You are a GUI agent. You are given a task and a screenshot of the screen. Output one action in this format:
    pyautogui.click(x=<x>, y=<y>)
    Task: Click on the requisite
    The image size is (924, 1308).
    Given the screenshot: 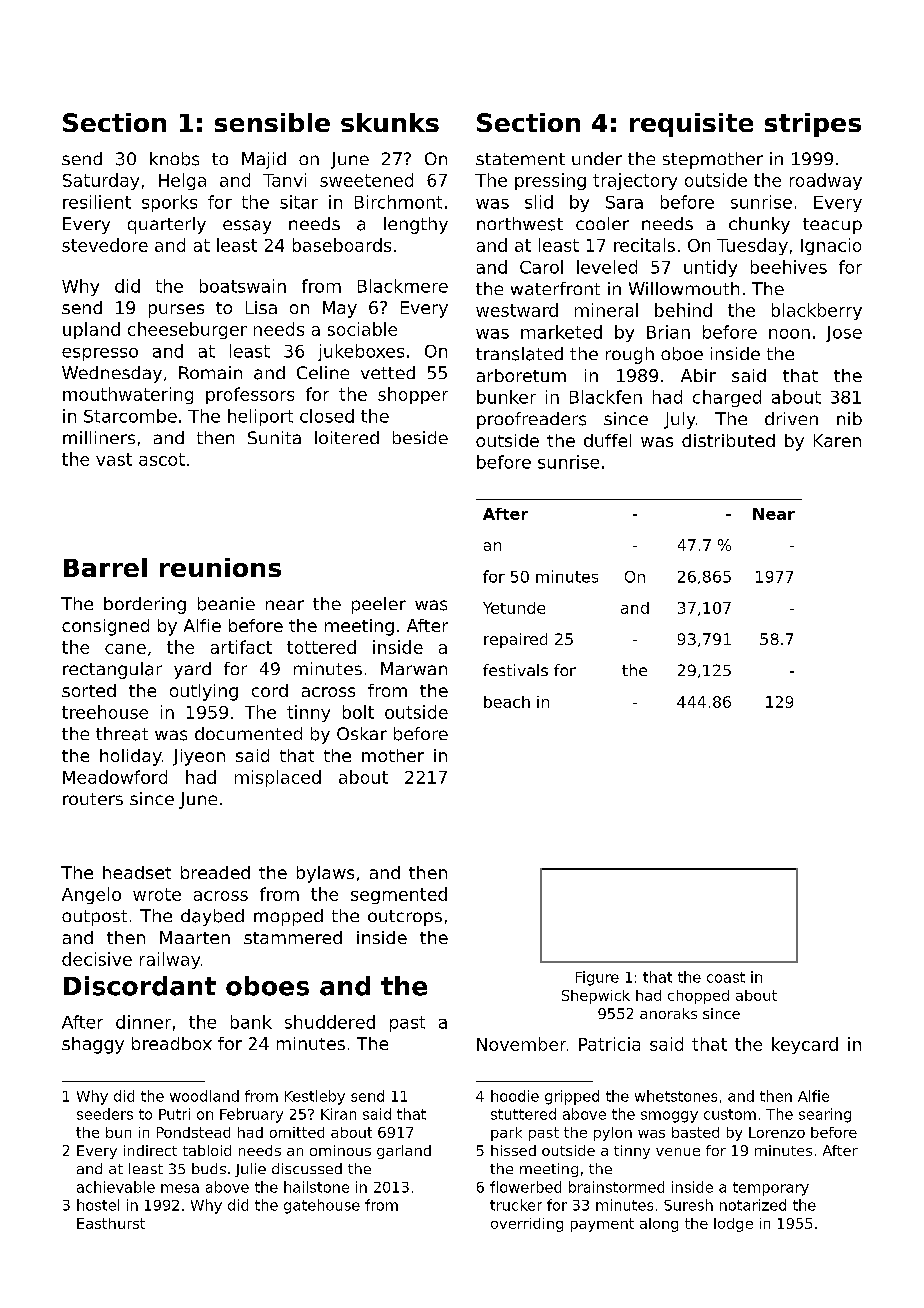 What is the action you would take?
    pyautogui.click(x=691, y=125)
